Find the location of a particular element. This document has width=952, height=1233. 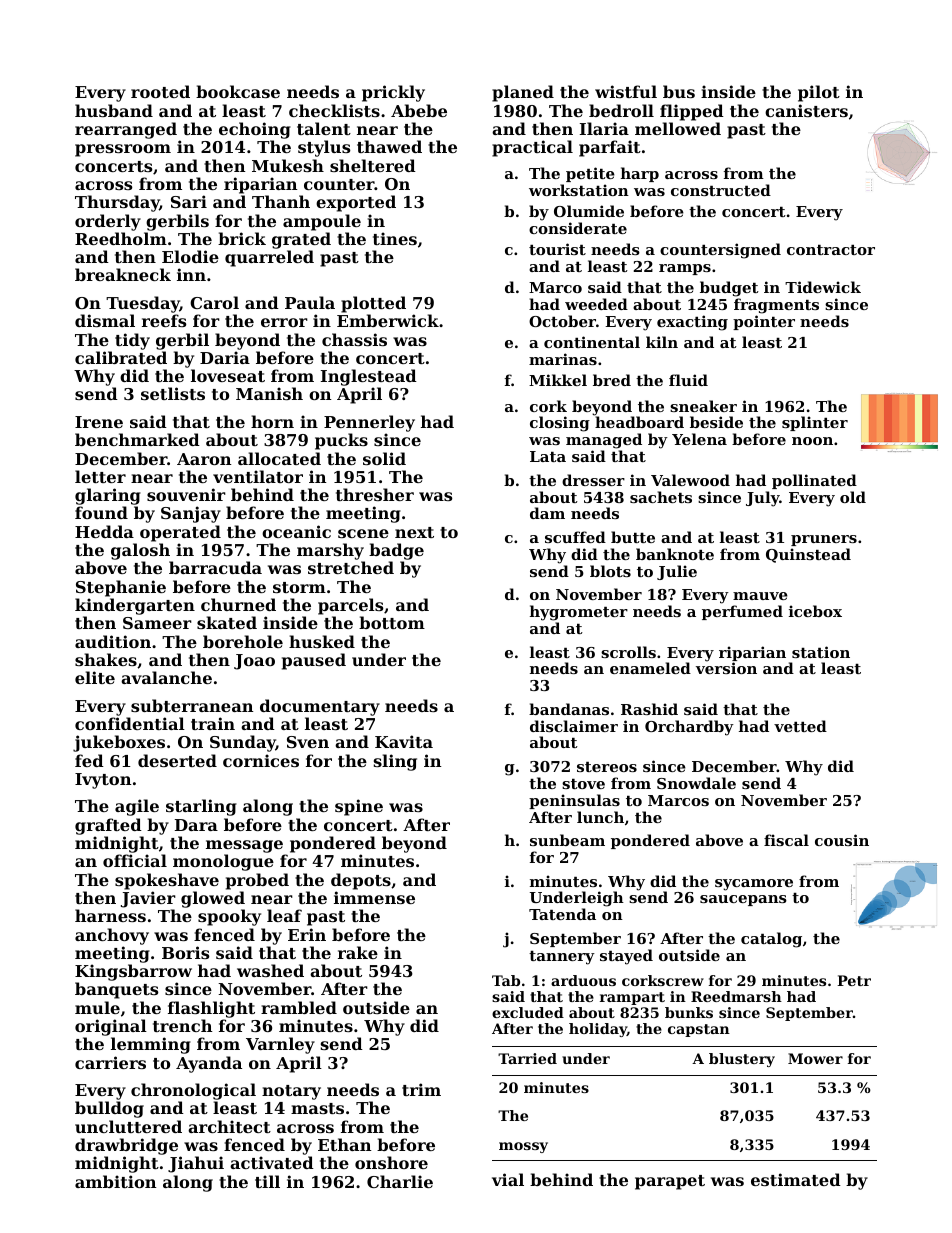

fragments is located at coordinates (776, 306).
